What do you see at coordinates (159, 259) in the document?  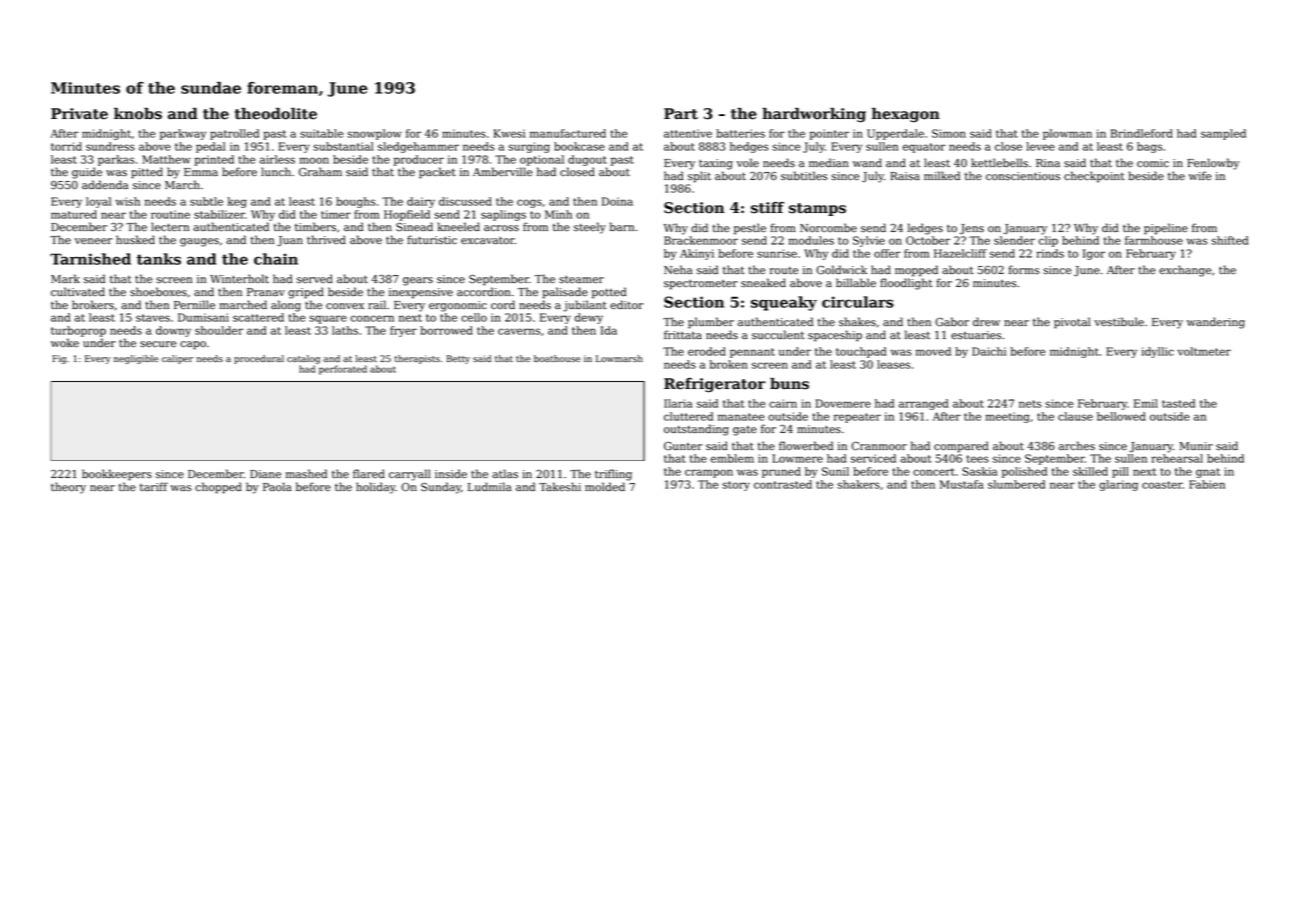 I see `tanks` at bounding box center [159, 259].
